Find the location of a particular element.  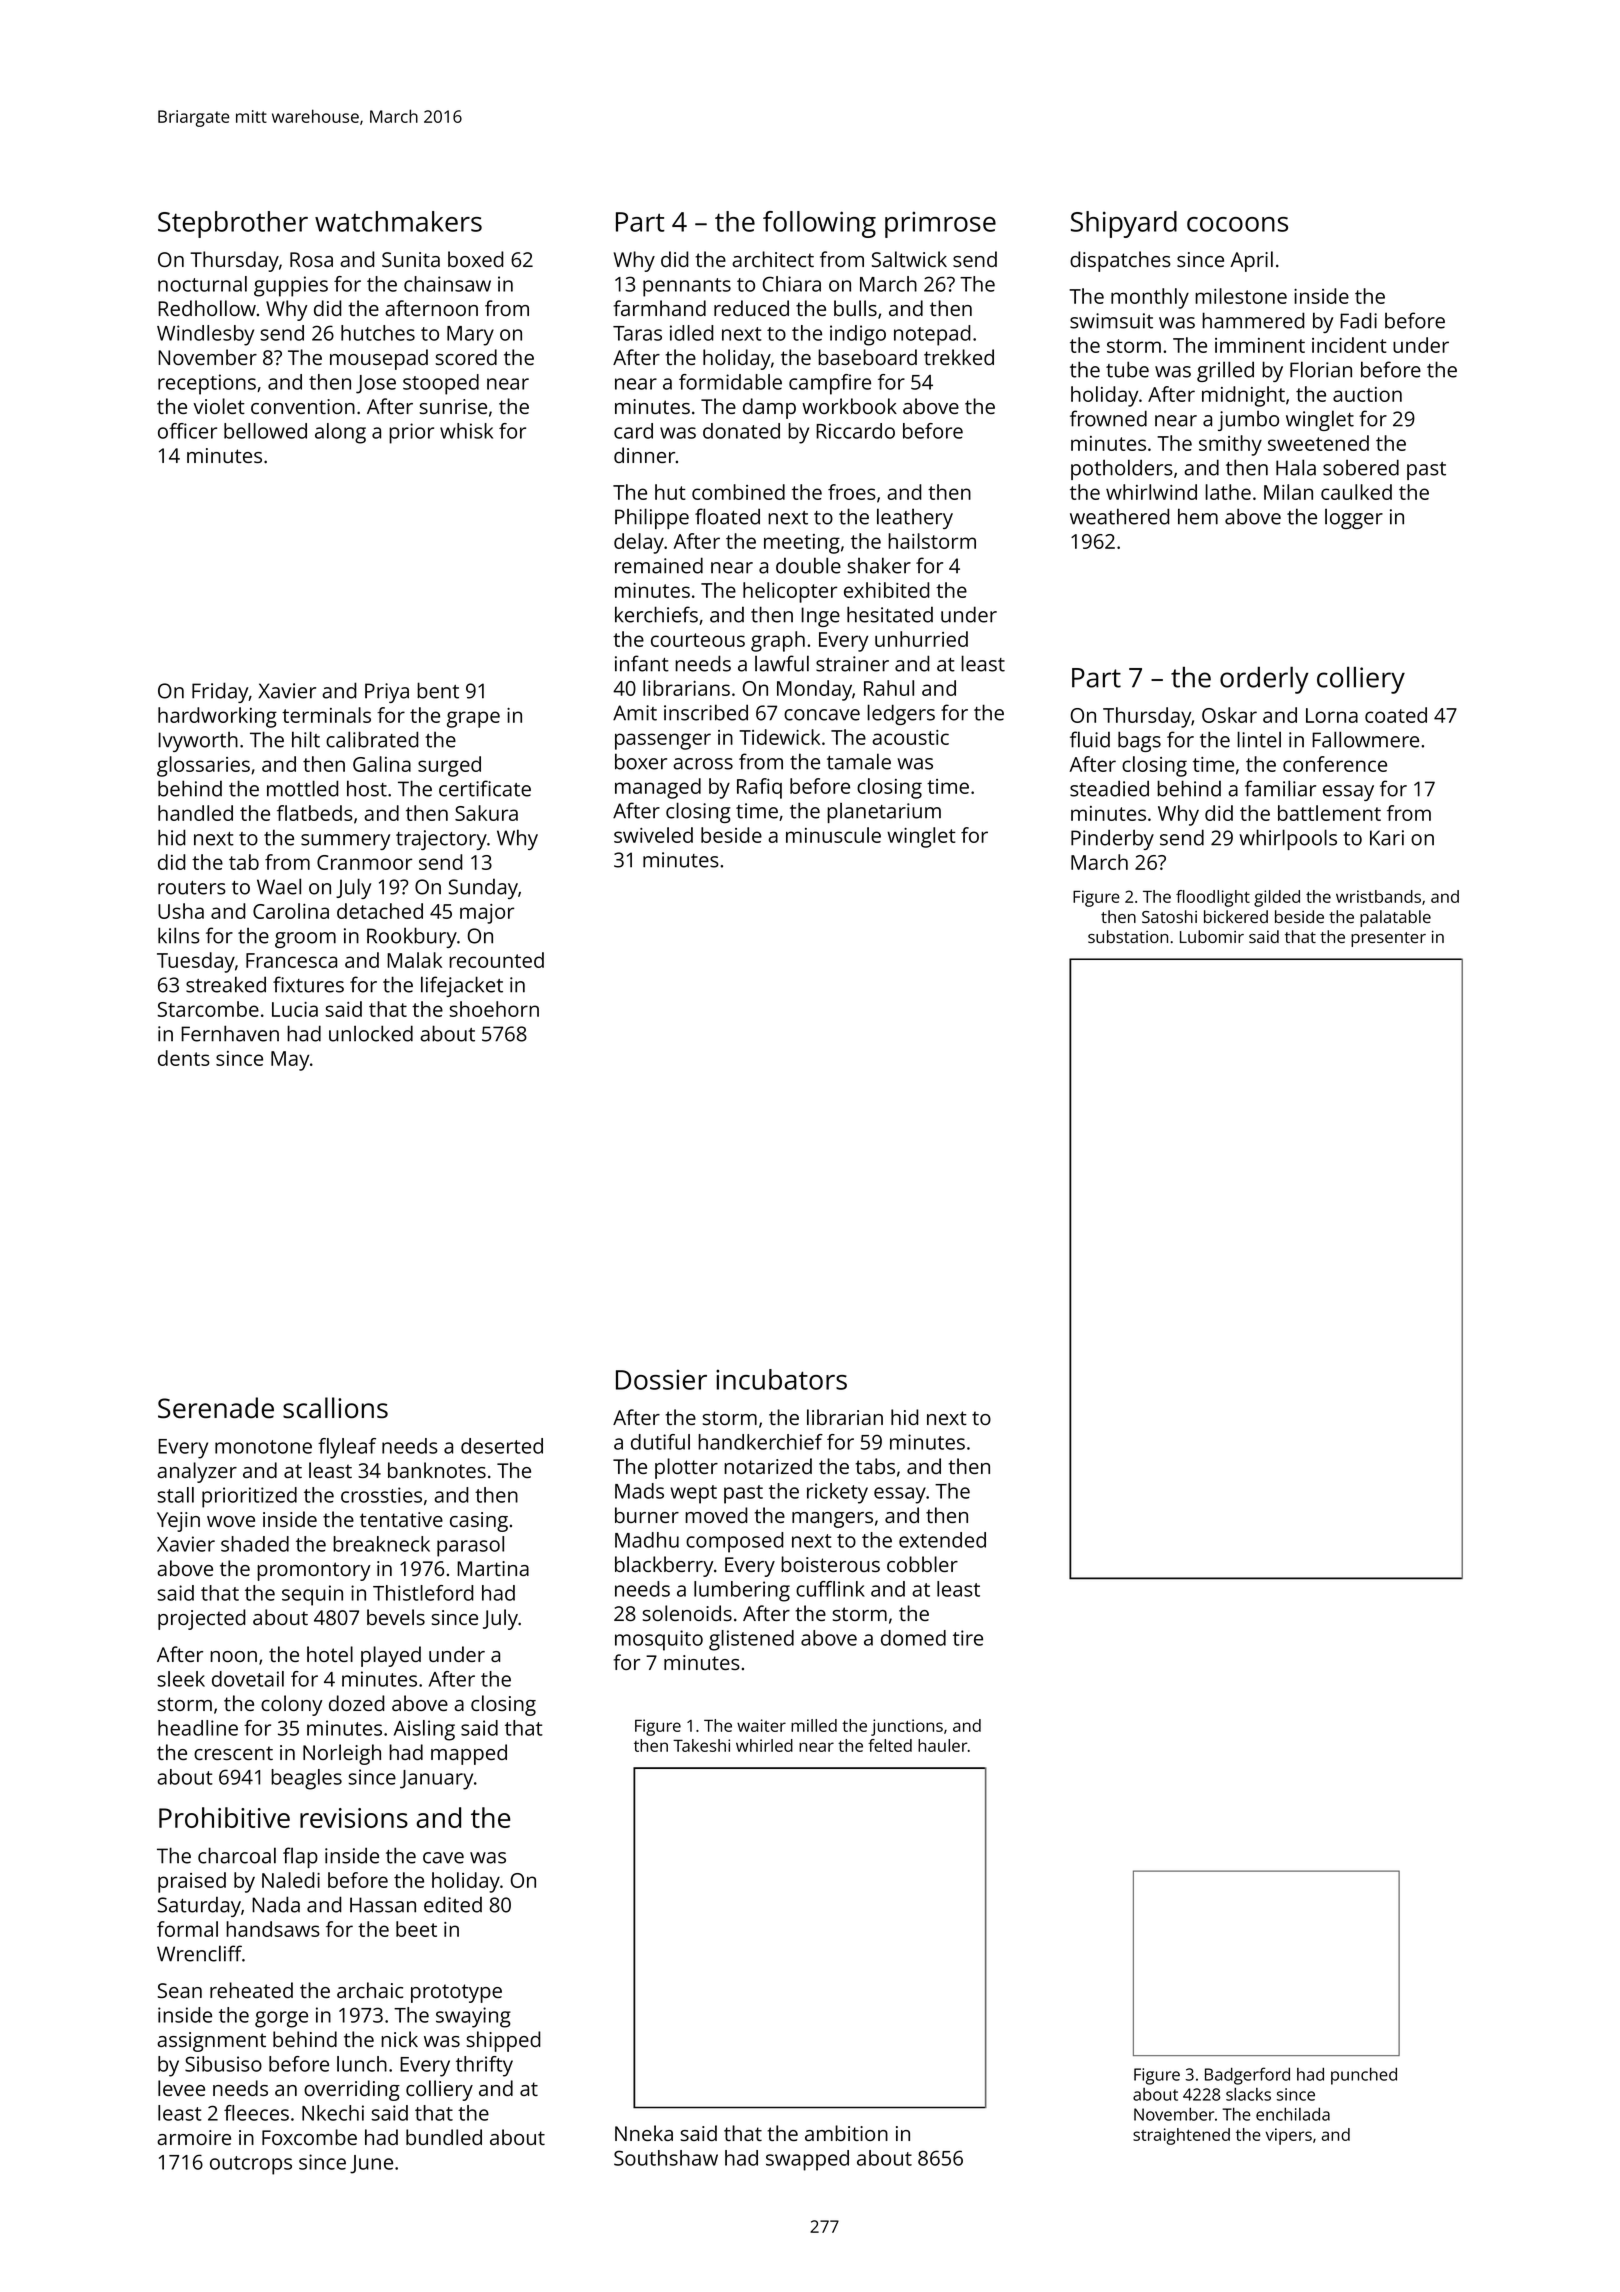

boxed is located at coordinates (476, 259).
